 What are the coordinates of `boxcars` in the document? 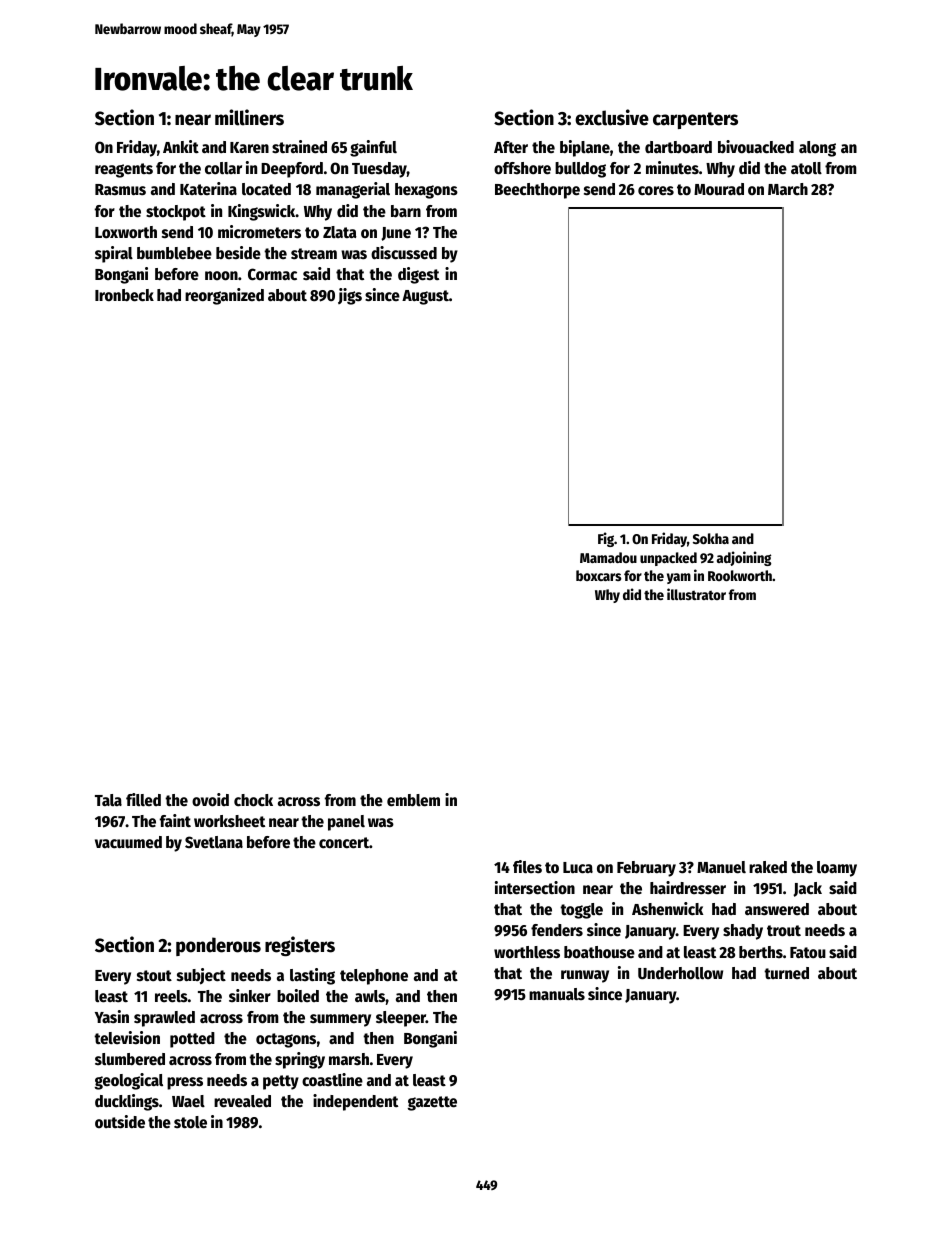 It's located at (598, 575).
